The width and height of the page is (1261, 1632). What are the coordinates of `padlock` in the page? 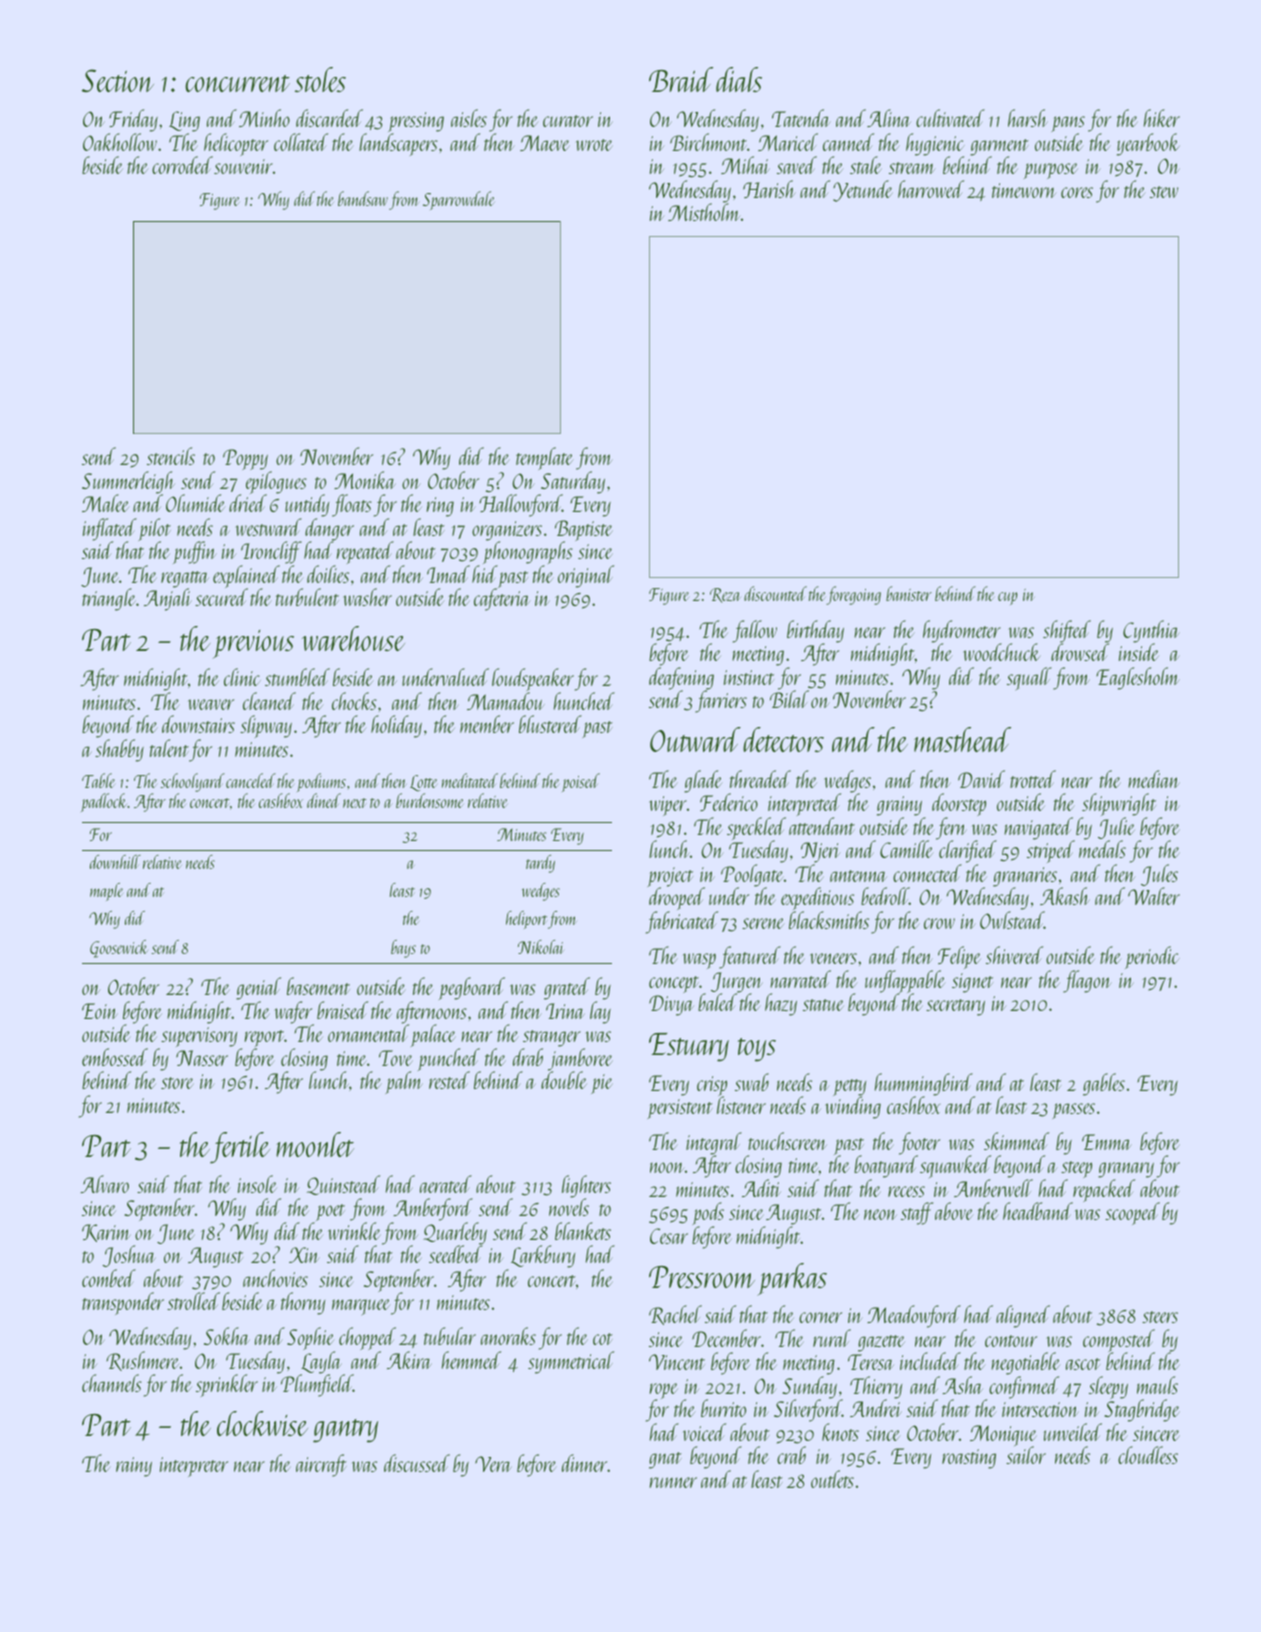 It's located at (104, 802).
